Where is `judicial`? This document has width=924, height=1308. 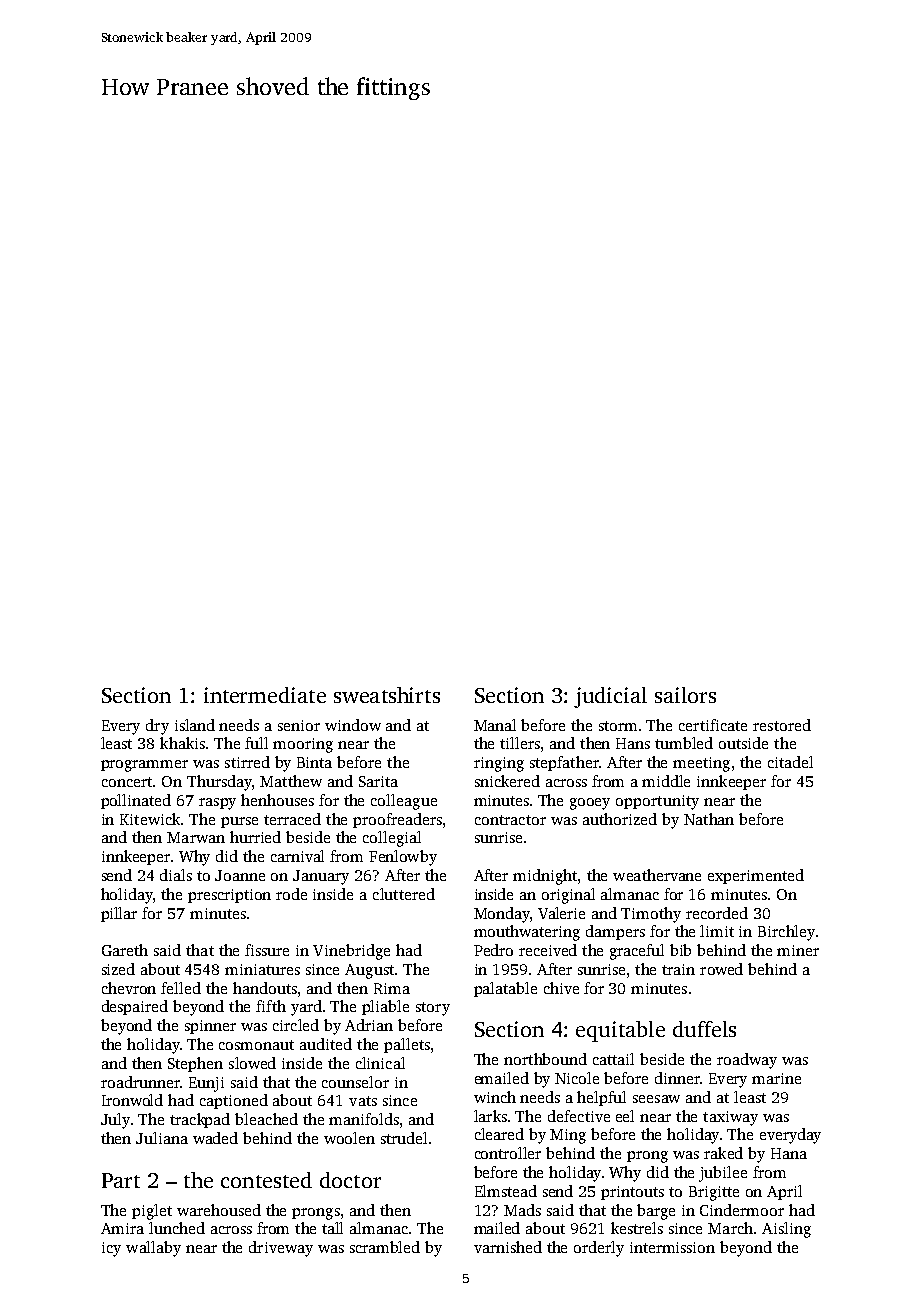
judicial is located at coordinates (610, 697).
